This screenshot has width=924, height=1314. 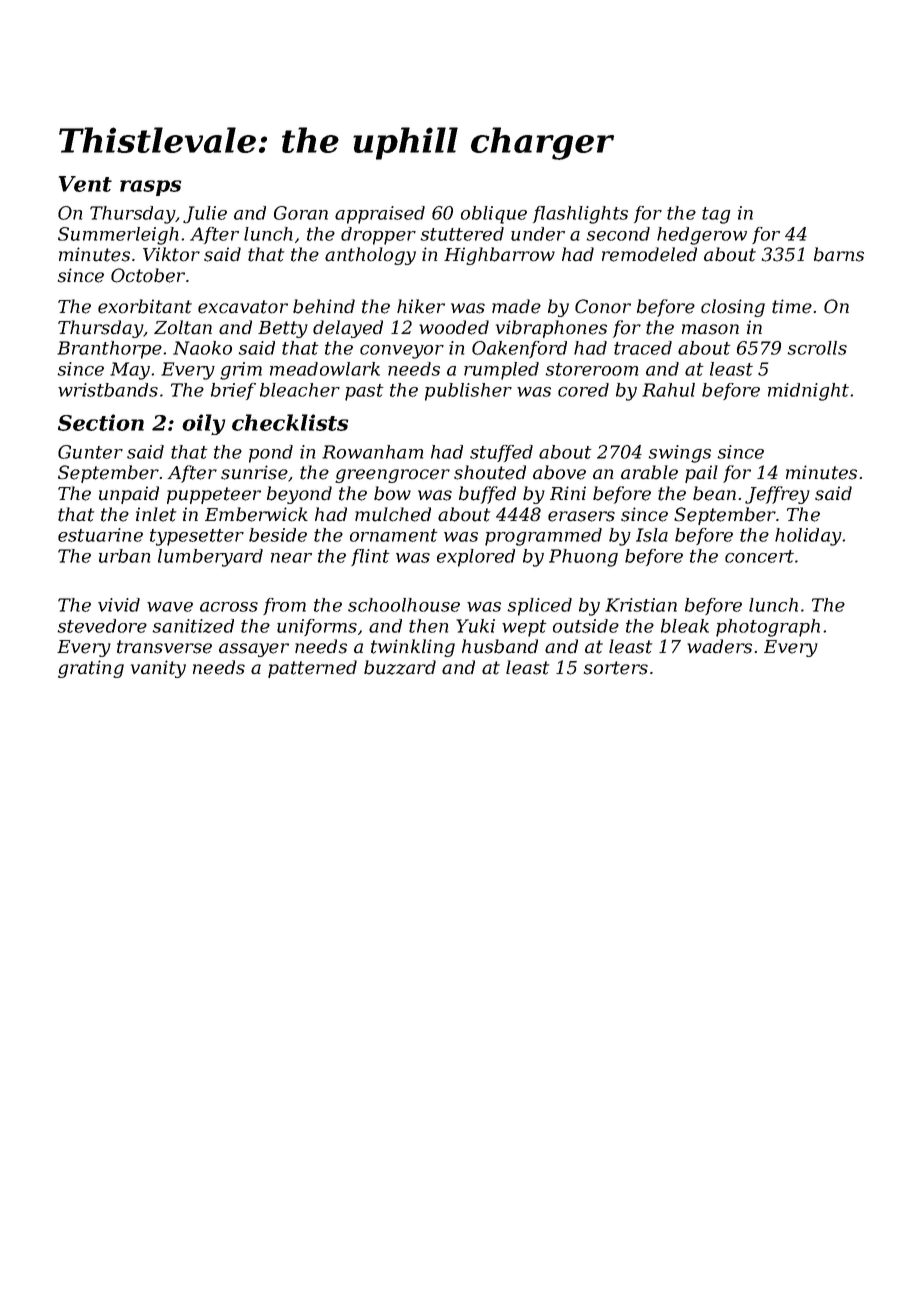 What do you see at coordinates (85, 184) in the screenshot?
I see `Vent` at bounding box center [85, 184].
